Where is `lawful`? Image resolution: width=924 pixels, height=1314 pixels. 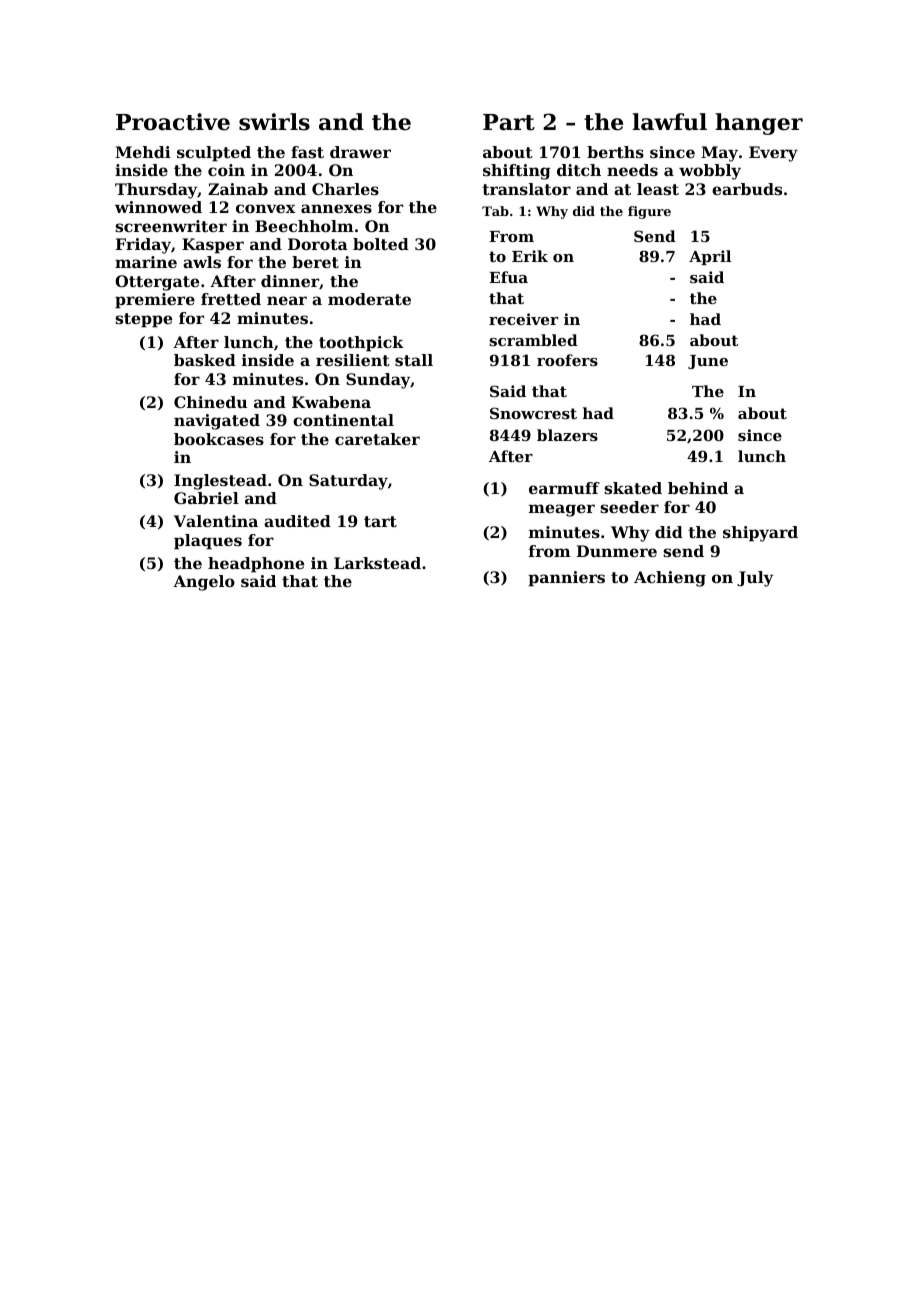 lawful is located at coordinates (669, 122).
